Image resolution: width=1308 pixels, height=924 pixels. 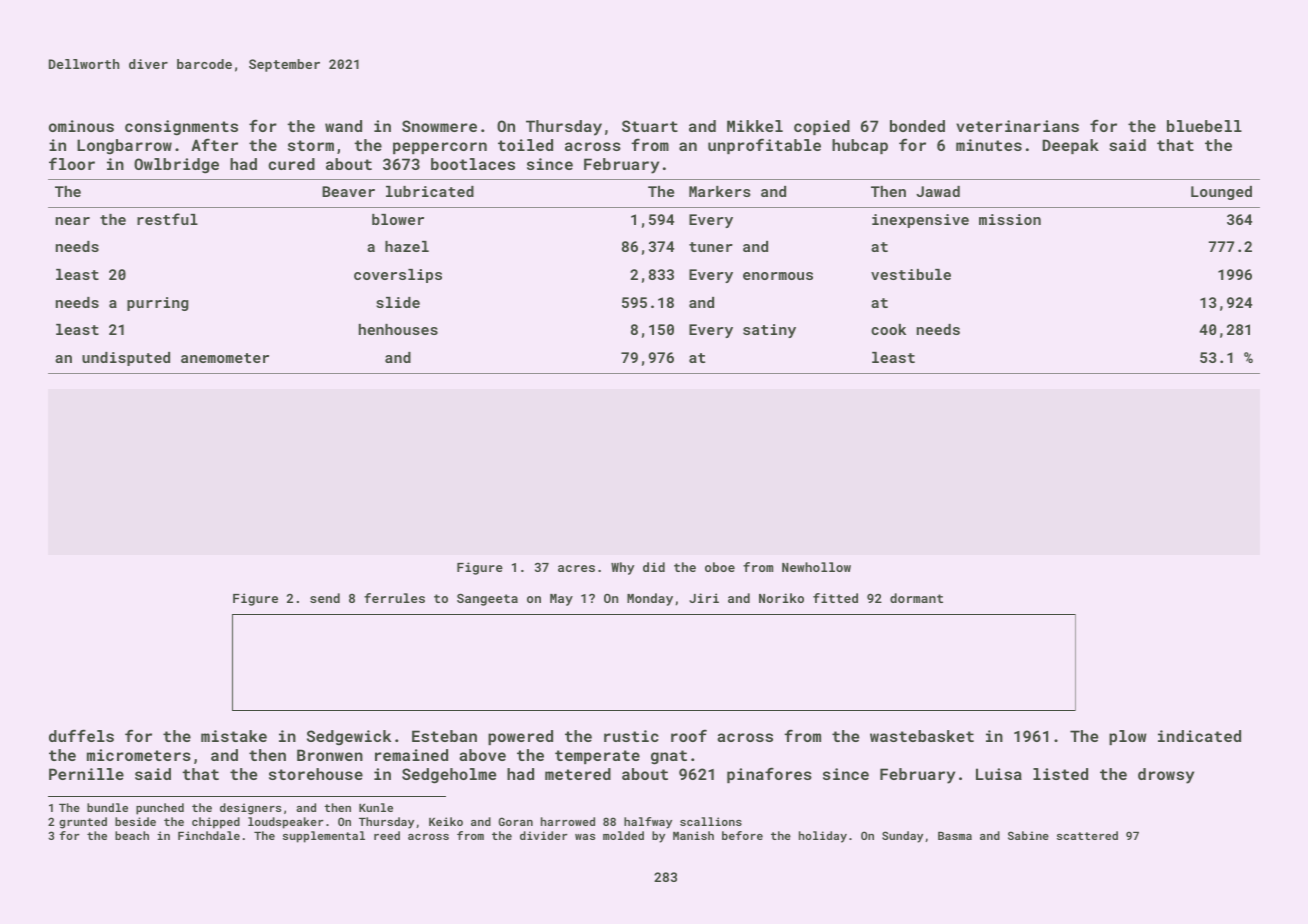 What do you see at coordinates (693, 835) in the screenshot?
I see `Manish` at bounding box center [693, 835].
